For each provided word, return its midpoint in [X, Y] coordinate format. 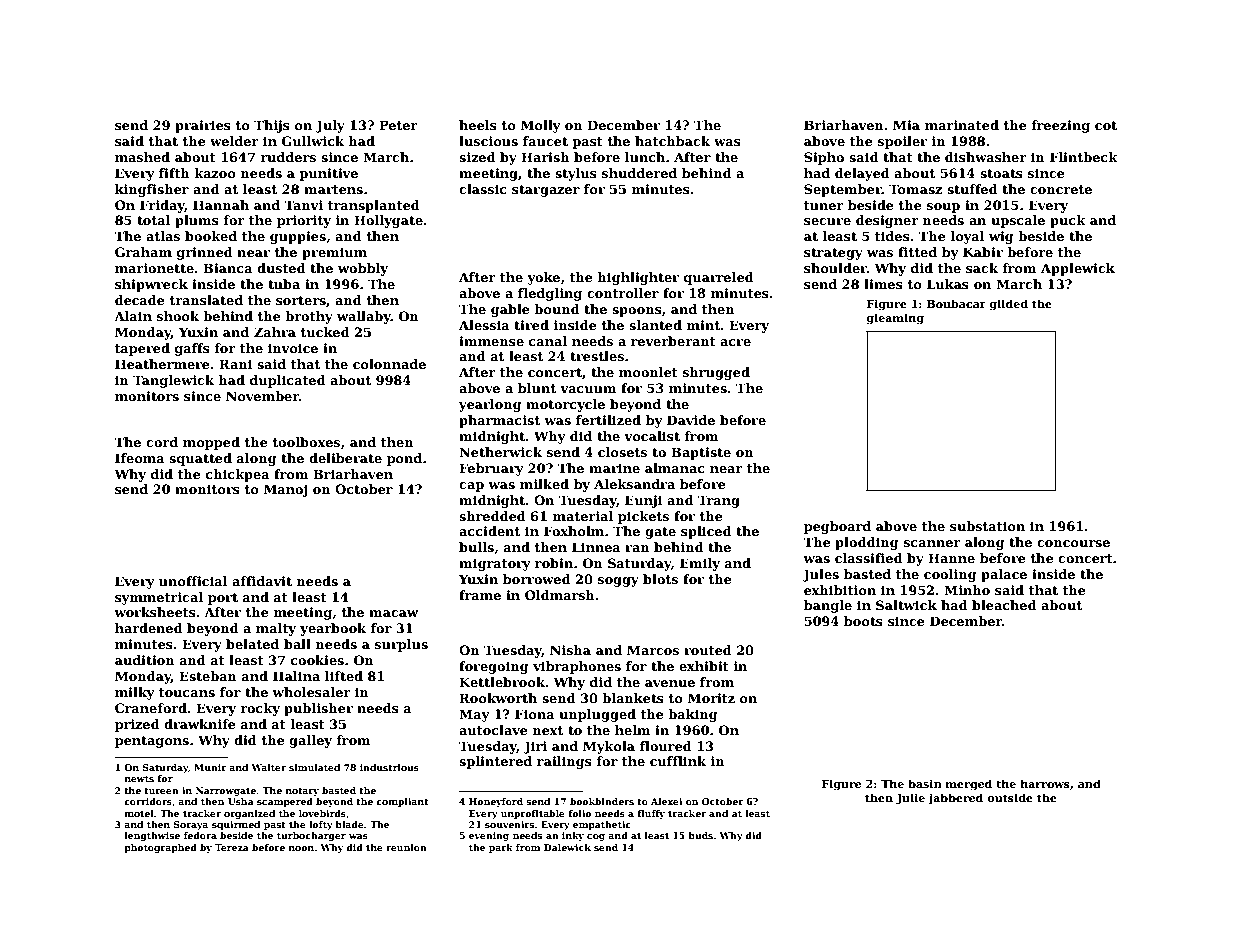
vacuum [588, 389]
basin [925, 783]
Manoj [286, 490]
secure [827, 221]
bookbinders [602, 801]
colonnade [389, 364]
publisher [318, 709]
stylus [576, 174]
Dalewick [567, 847]
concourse [1073, 543]
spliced [706, 532]
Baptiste [701, 453]
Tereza [232, 847]
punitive [328, 174]
